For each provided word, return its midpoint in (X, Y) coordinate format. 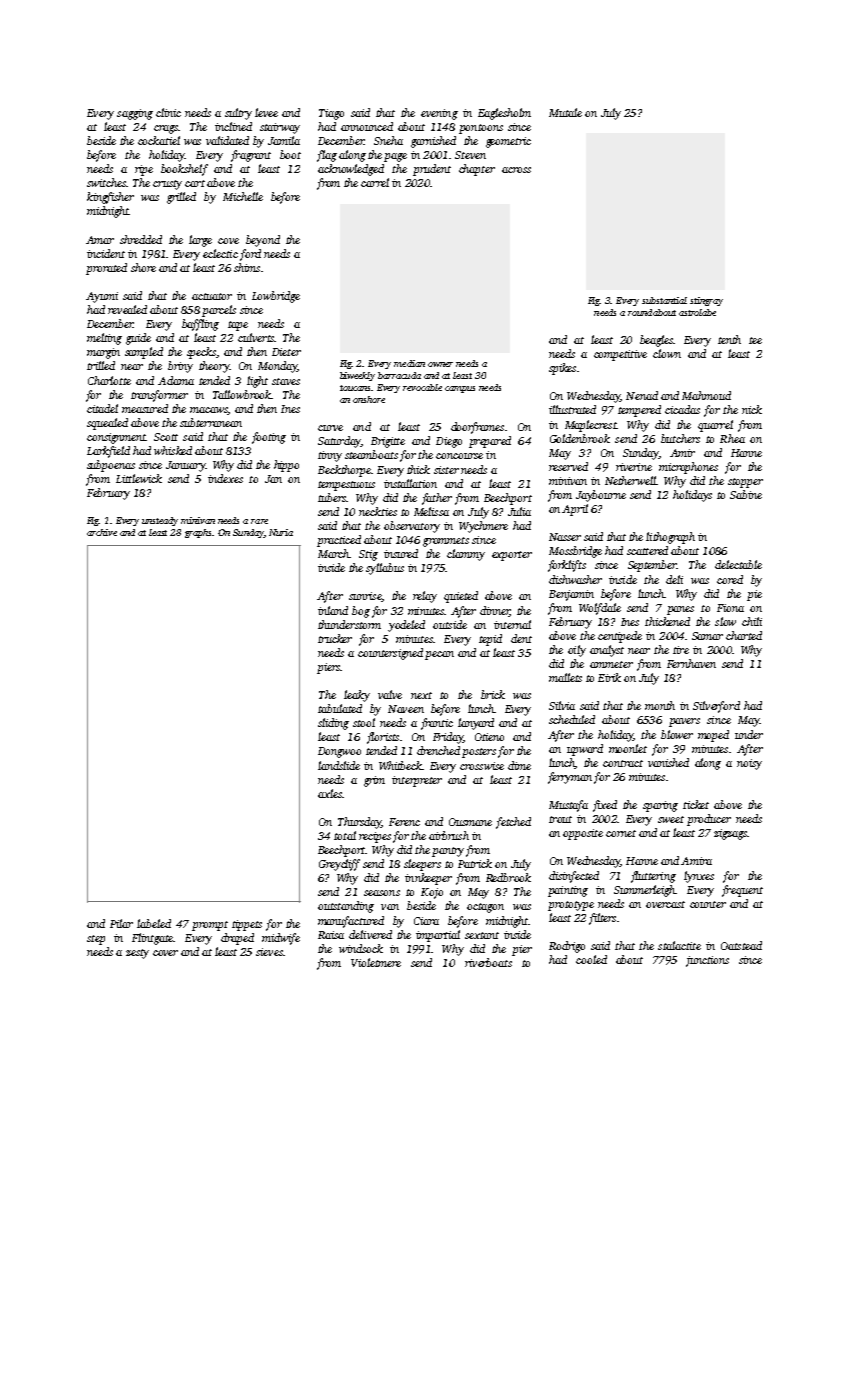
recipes (375, 837)
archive (102, 532)
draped (237, 939)
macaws (208, 410)
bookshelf (184, 170)
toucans (355, 388)
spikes (562, 369)
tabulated (340, 708)
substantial (664, 300)
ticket (696, 804)
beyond (263, 241)
